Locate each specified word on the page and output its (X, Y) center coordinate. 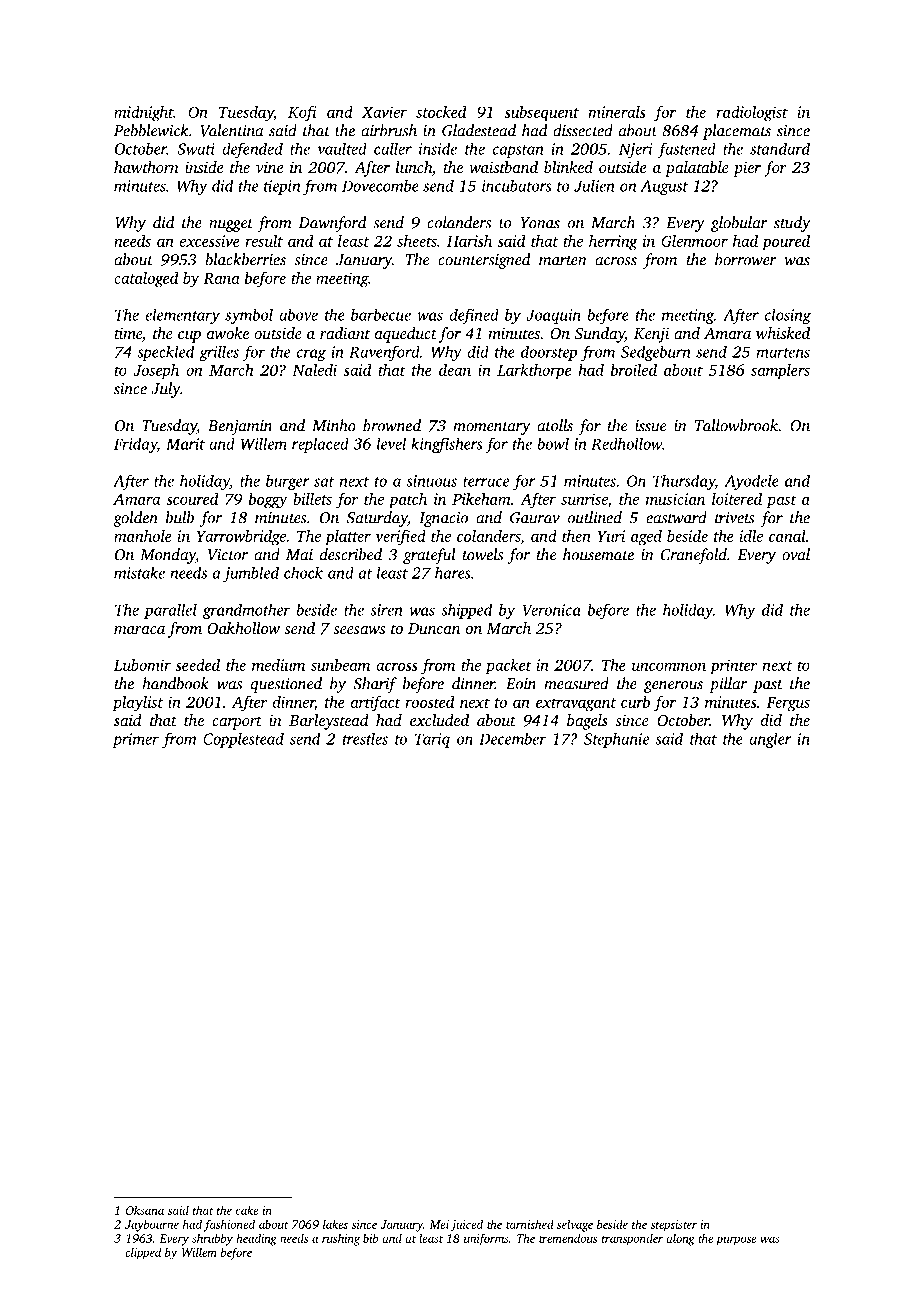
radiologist (752, 114)
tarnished (530, 1224)
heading (256, 1239)
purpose (736, 1241)
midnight (144, 114)
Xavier (384, 112)
